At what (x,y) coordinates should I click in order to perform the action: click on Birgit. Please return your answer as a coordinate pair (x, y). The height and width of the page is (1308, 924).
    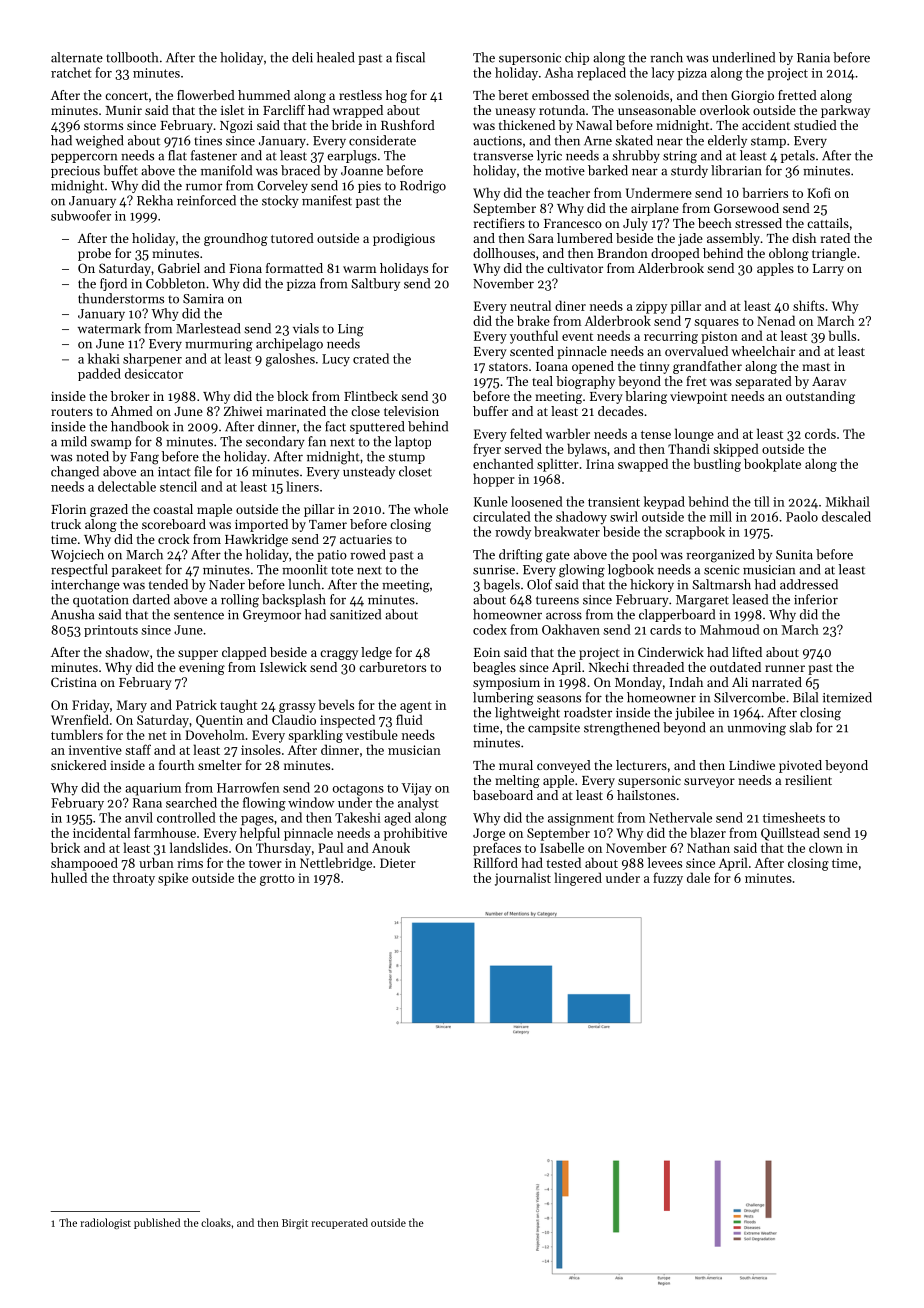
    Looking at the image, I should click on (295, 1224).
